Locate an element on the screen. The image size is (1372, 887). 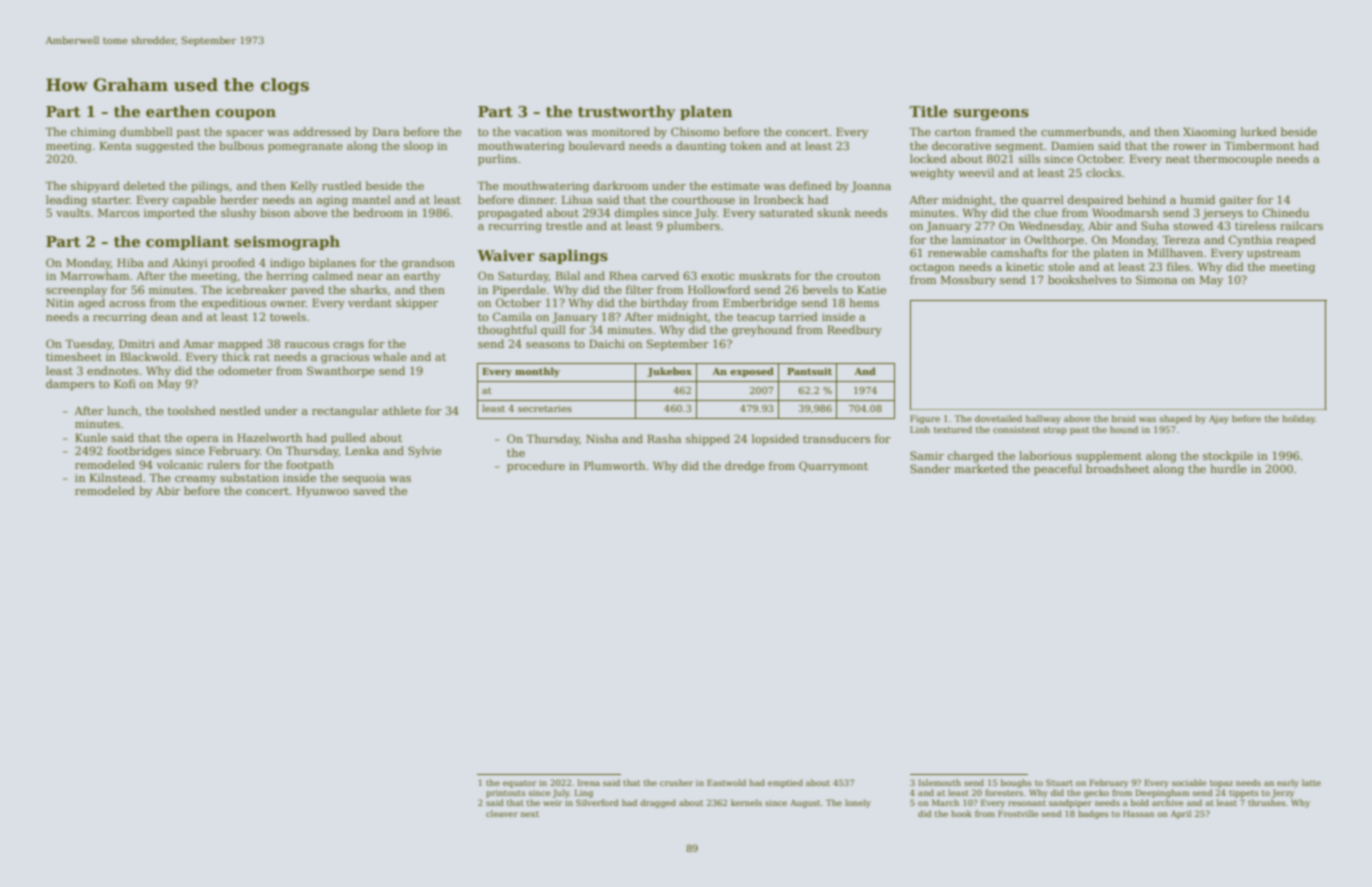
shipyard is located at coordinates (95, 187).
